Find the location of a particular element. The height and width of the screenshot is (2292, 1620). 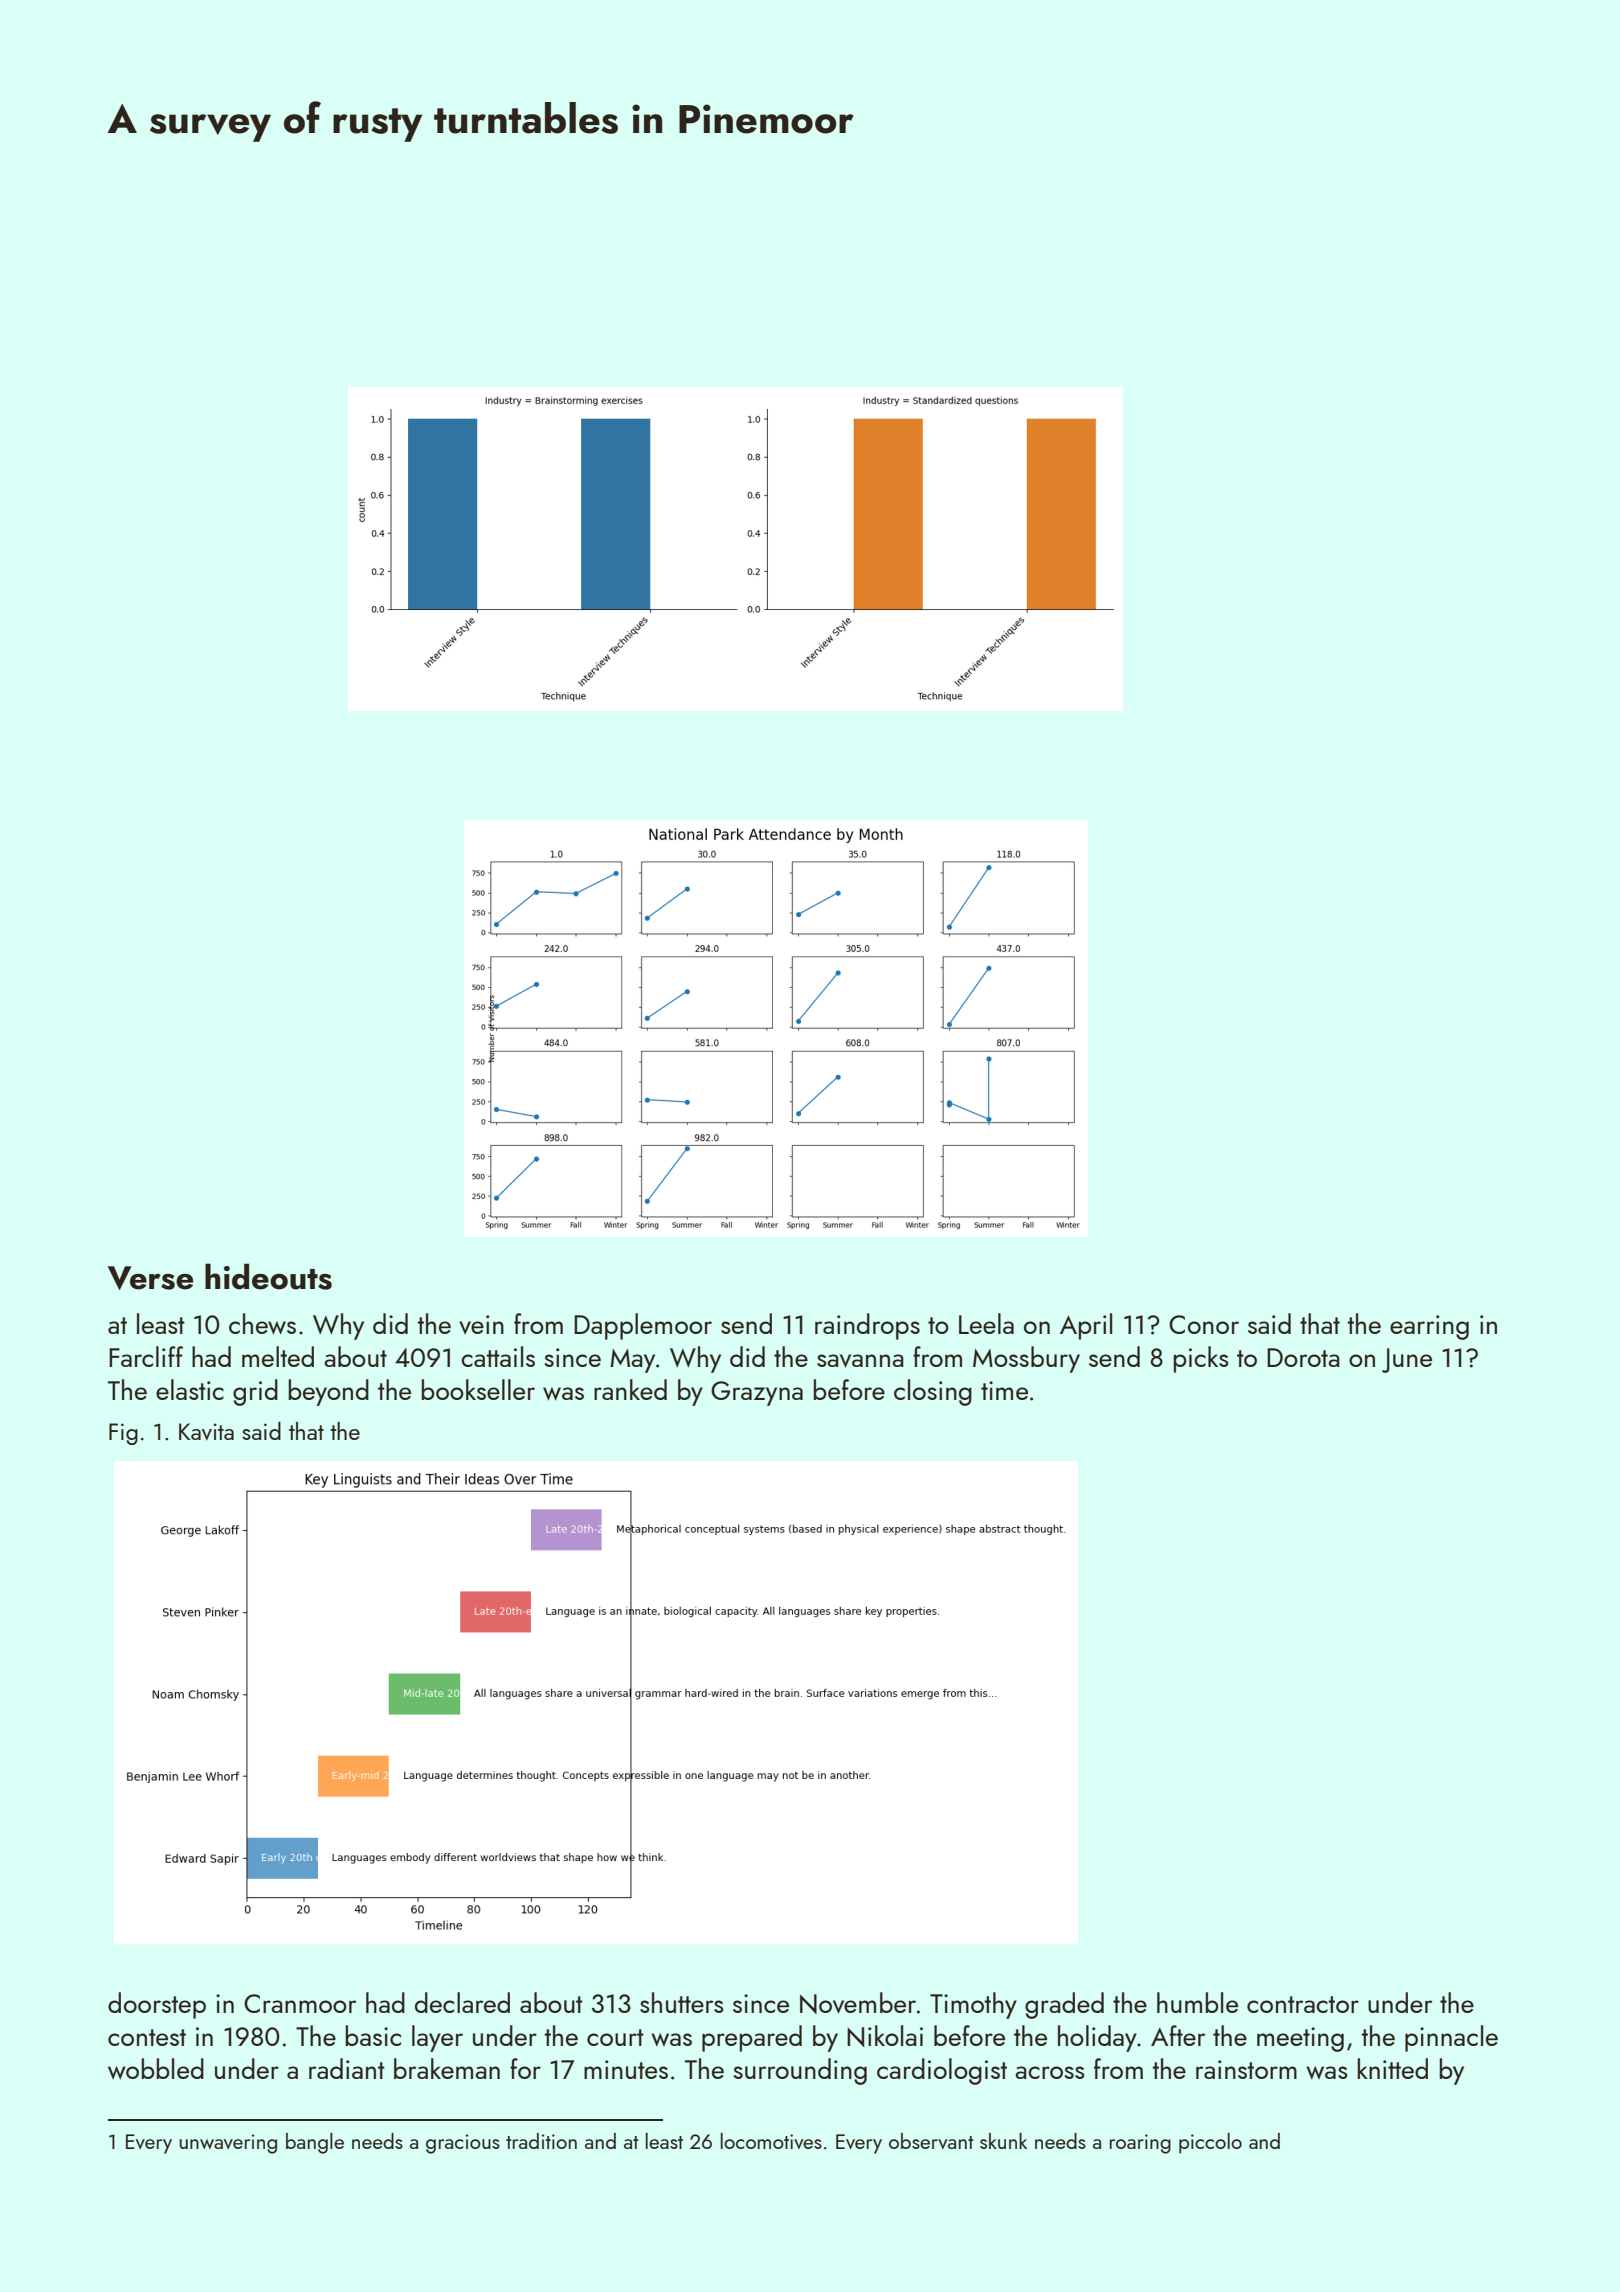

earring is located at coordinates (1429, 1327).
